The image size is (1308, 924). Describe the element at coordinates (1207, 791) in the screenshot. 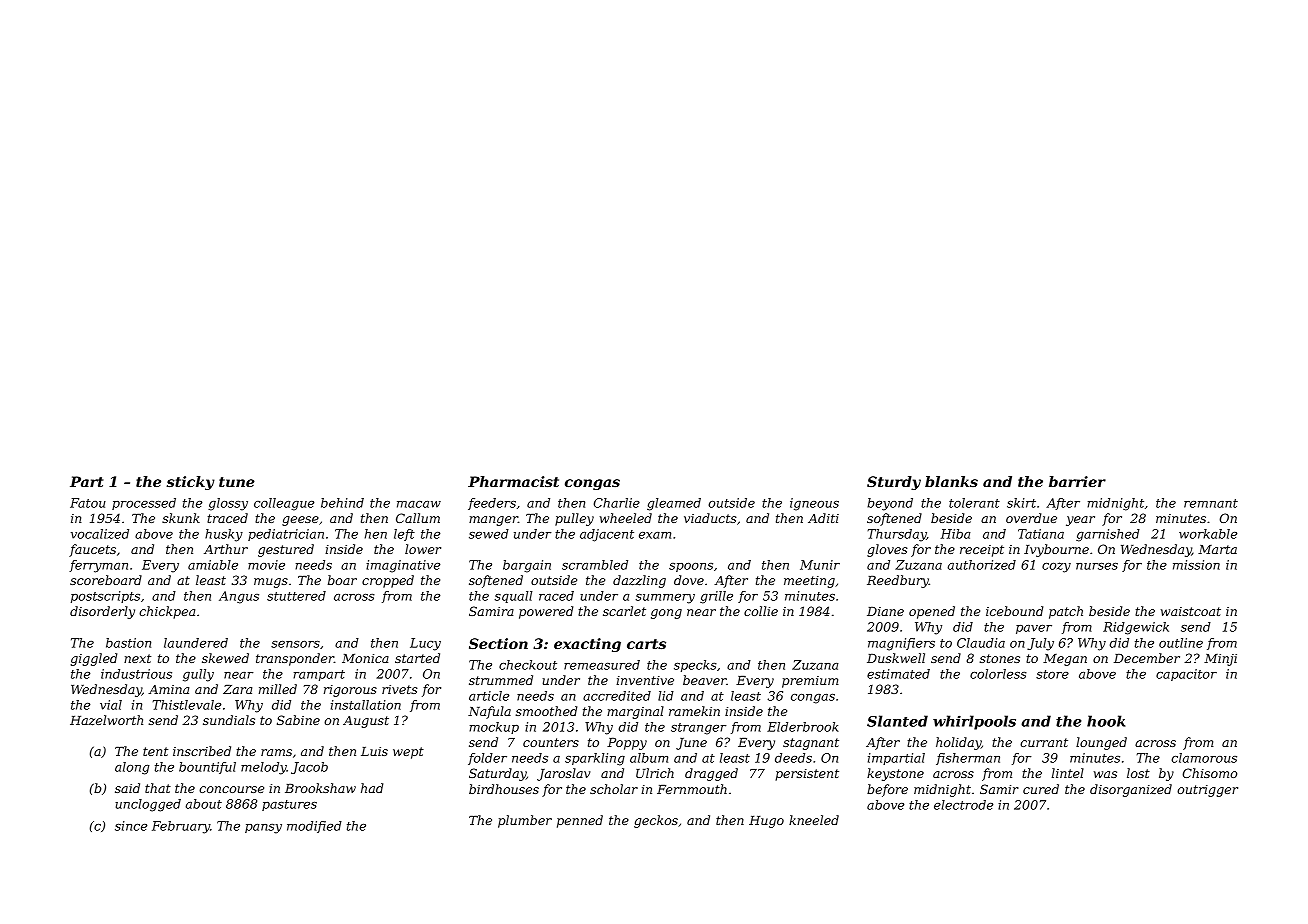

I see `outrigger` at that location.
